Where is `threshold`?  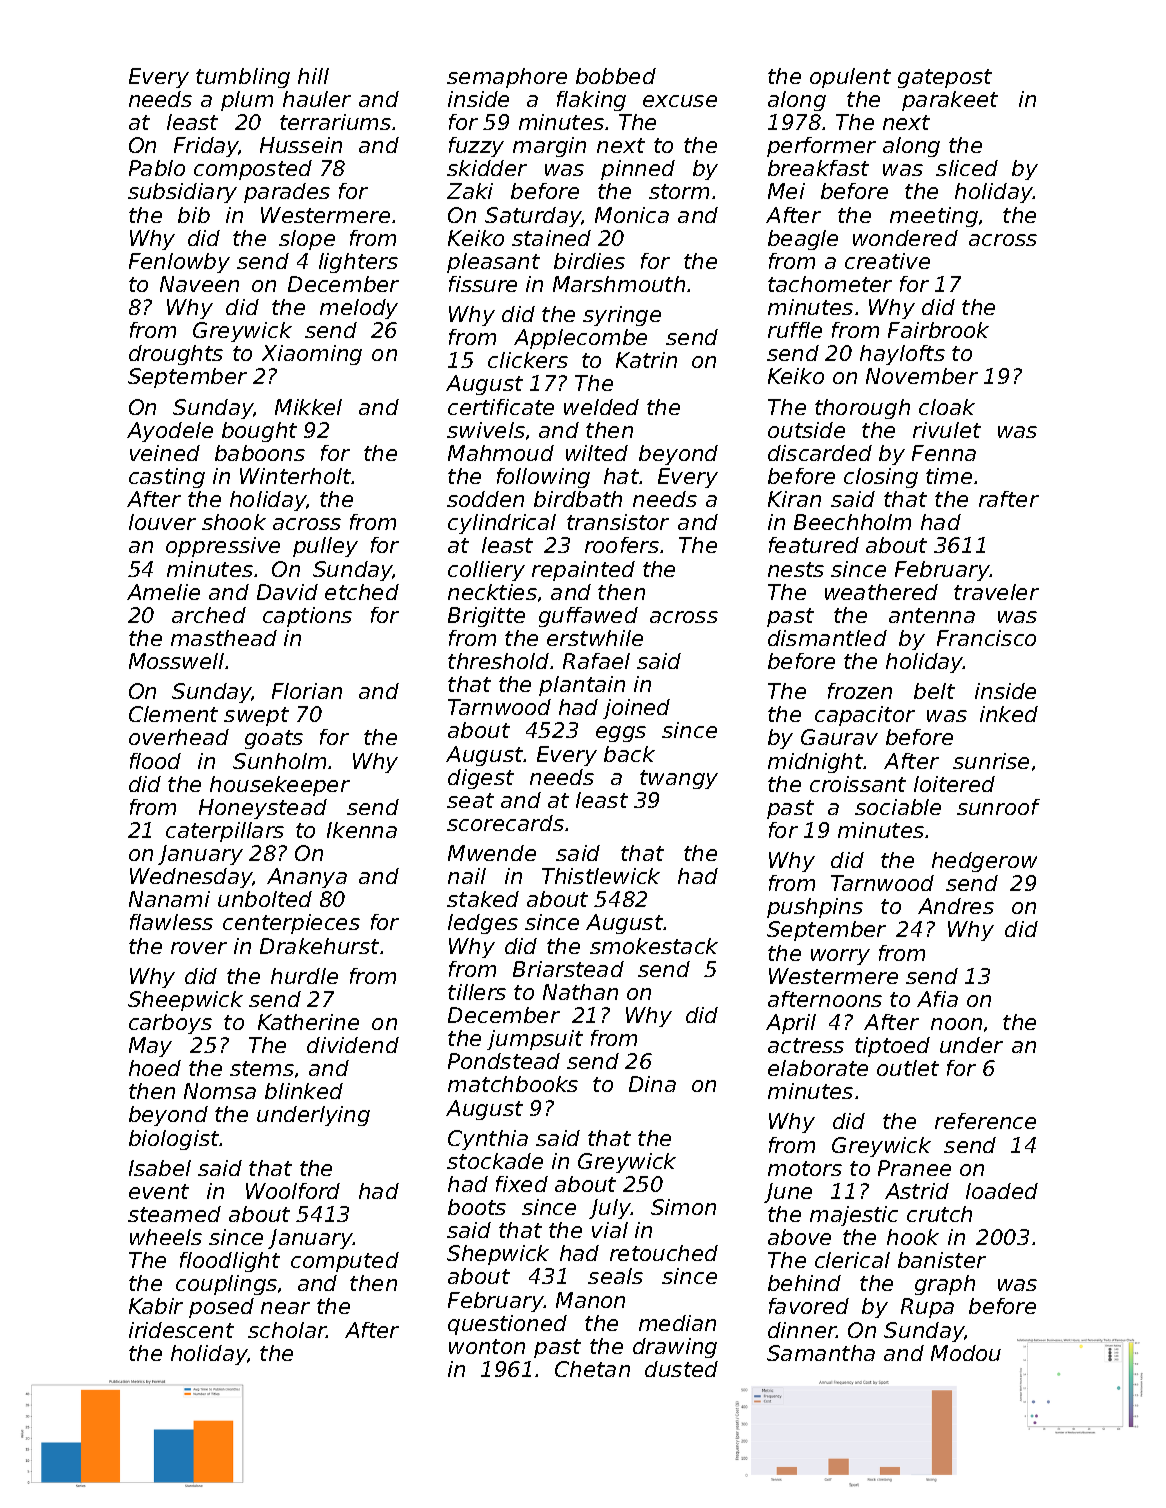
threshold is located at coordinates (498, 661).
